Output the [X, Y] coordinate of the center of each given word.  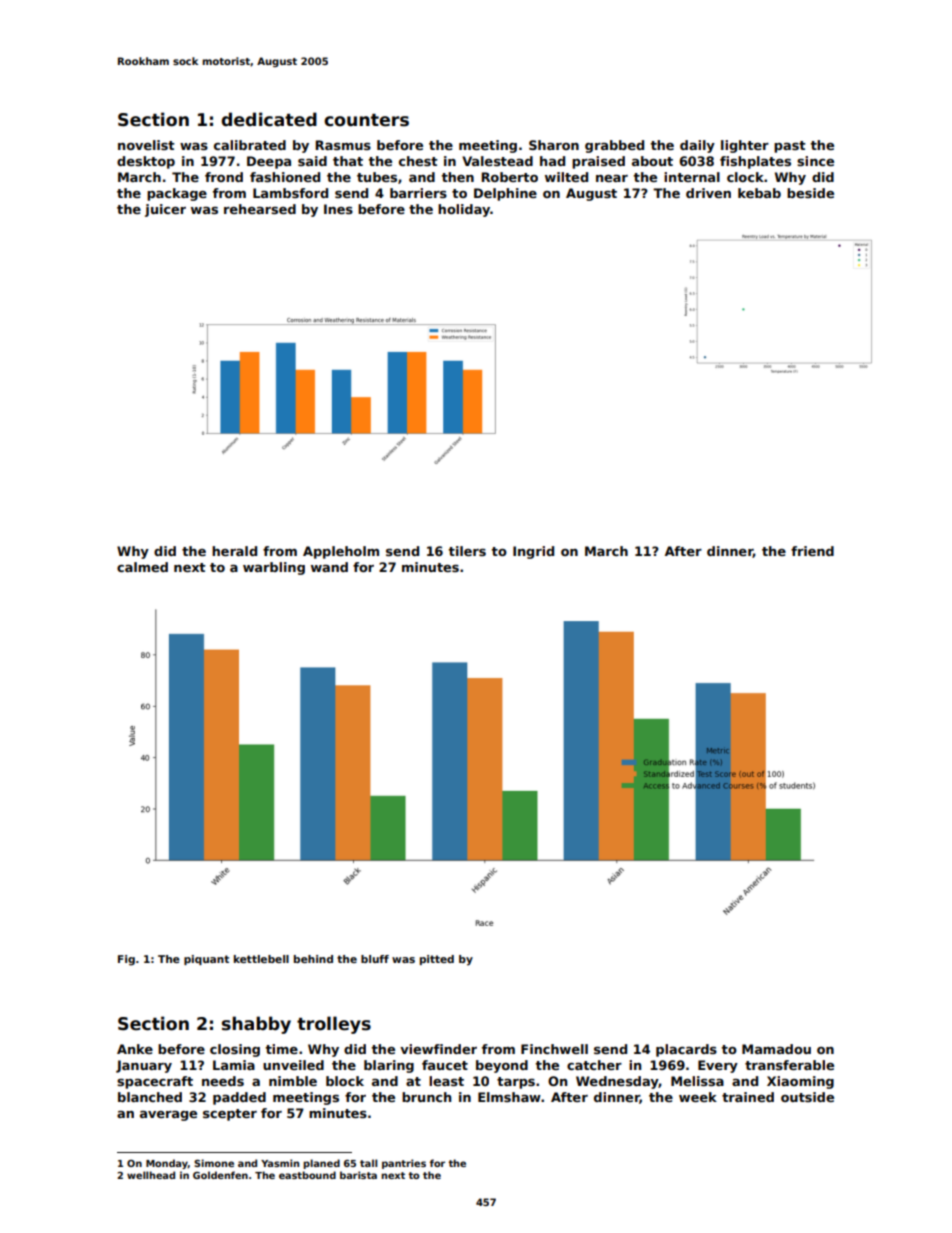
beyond [502, 1066]
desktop [146, 162]
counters [366, 120]
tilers [467, 551]
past [790, 147]
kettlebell [261, 959]
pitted [437, 960]
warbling [274, 568]
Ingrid [533, 552]
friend [812, 551]
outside [807, 1097]
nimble [293, 1081]
